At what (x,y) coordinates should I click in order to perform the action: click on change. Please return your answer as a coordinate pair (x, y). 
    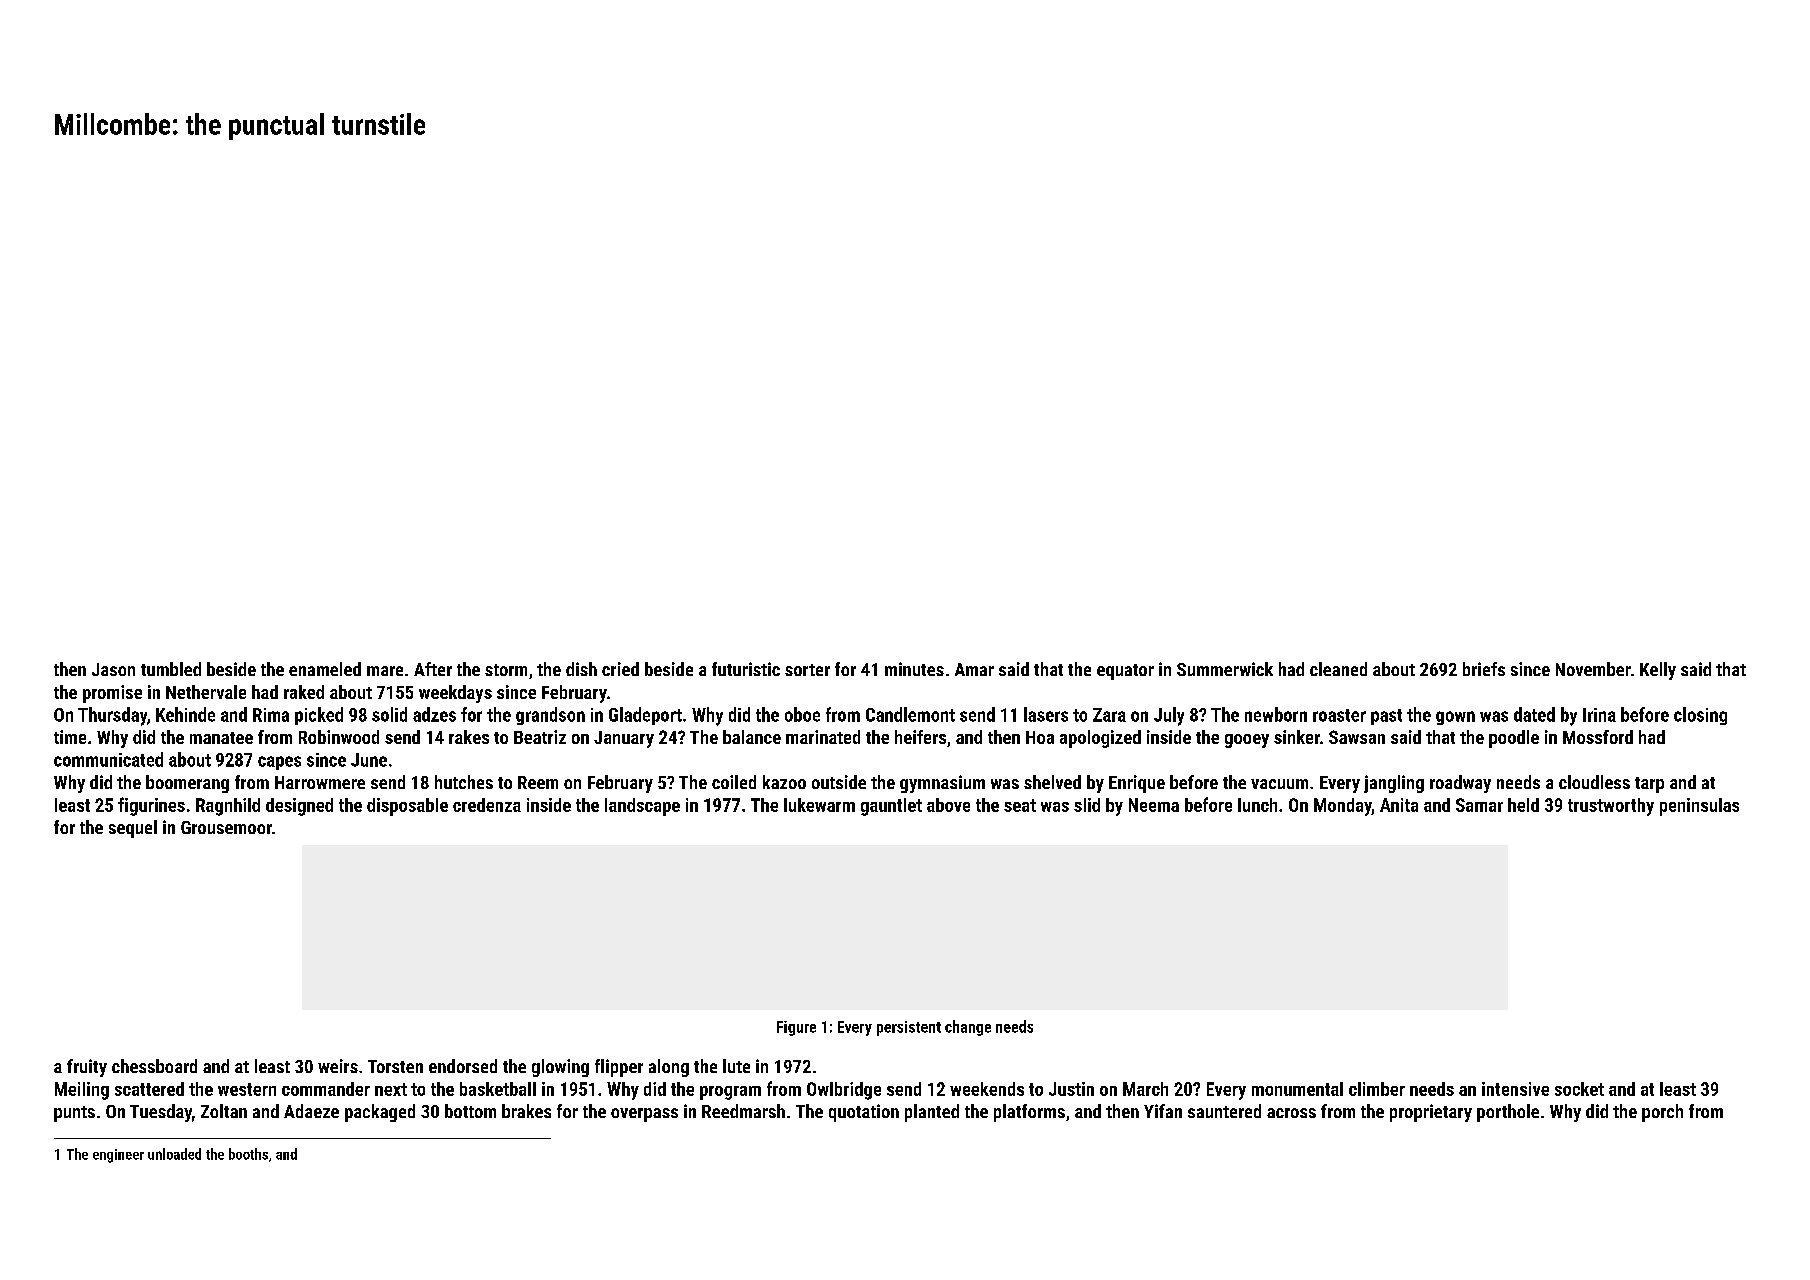
    Looking at the image, I should click on (968, 1028).
